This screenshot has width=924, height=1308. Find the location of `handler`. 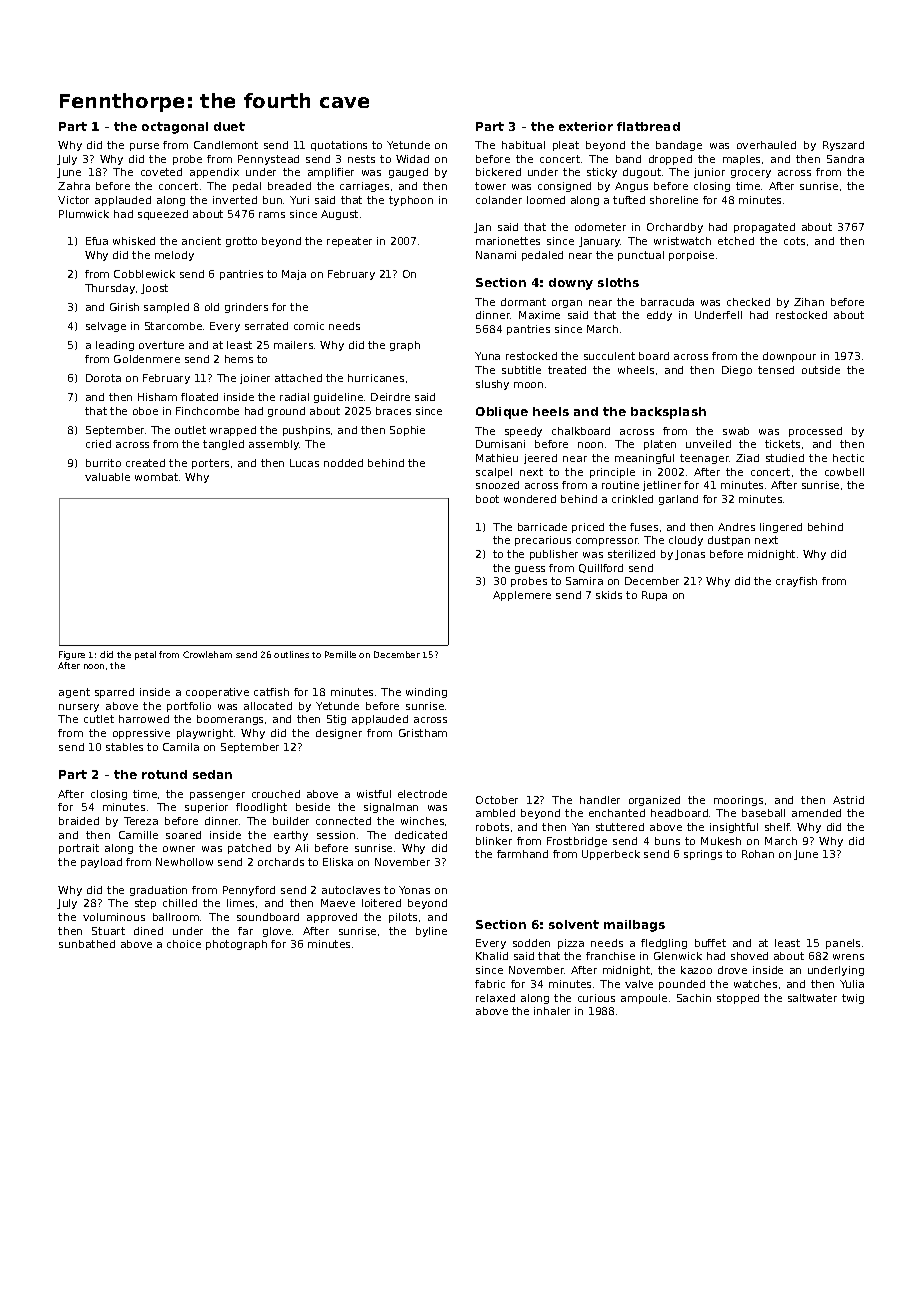

handler is located at coordinates (600, 800).
